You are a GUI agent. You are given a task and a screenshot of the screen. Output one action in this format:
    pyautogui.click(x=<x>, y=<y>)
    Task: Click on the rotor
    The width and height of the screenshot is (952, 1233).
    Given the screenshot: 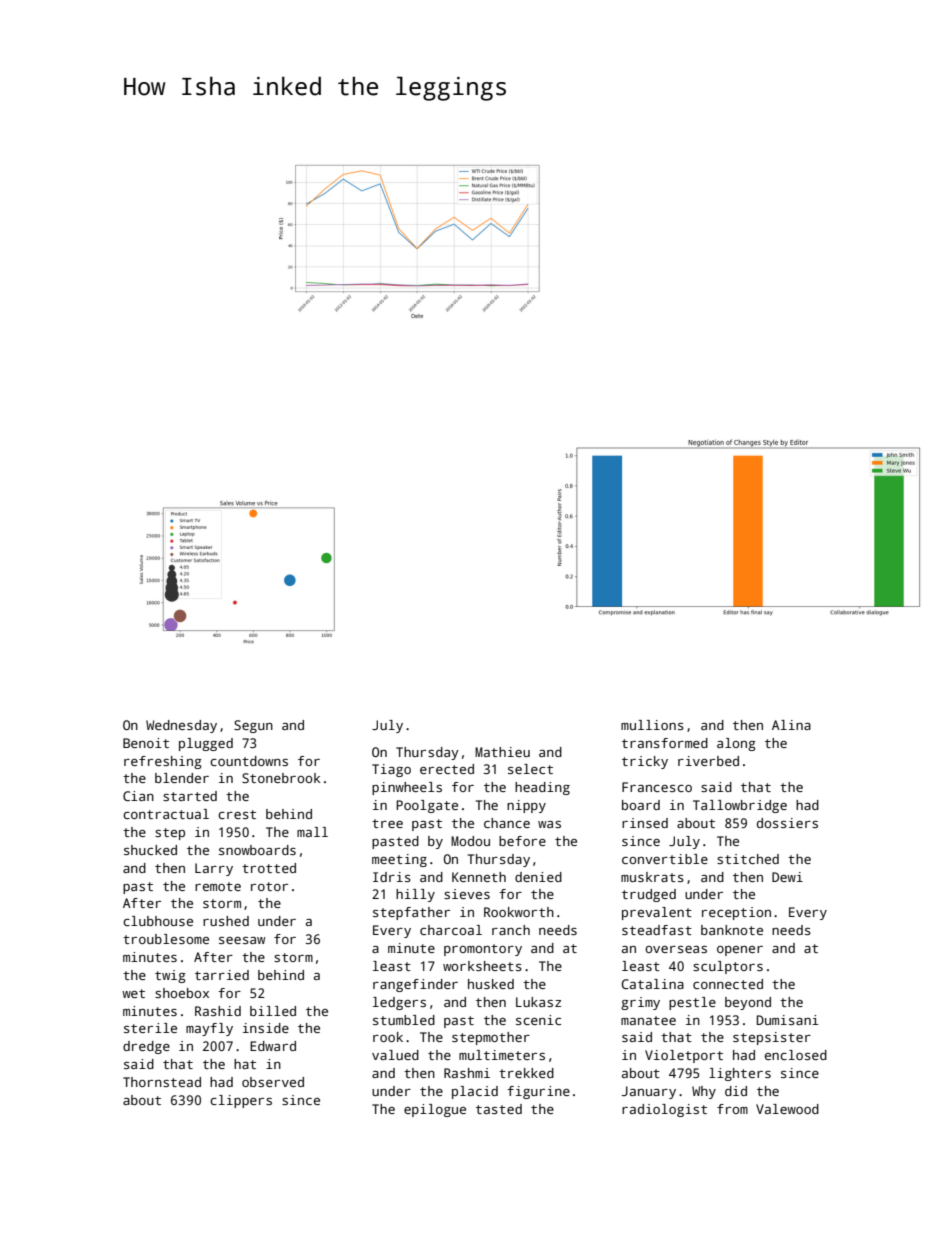 What is the action you would take?
    pyautogui.click(x=269, y=886)
